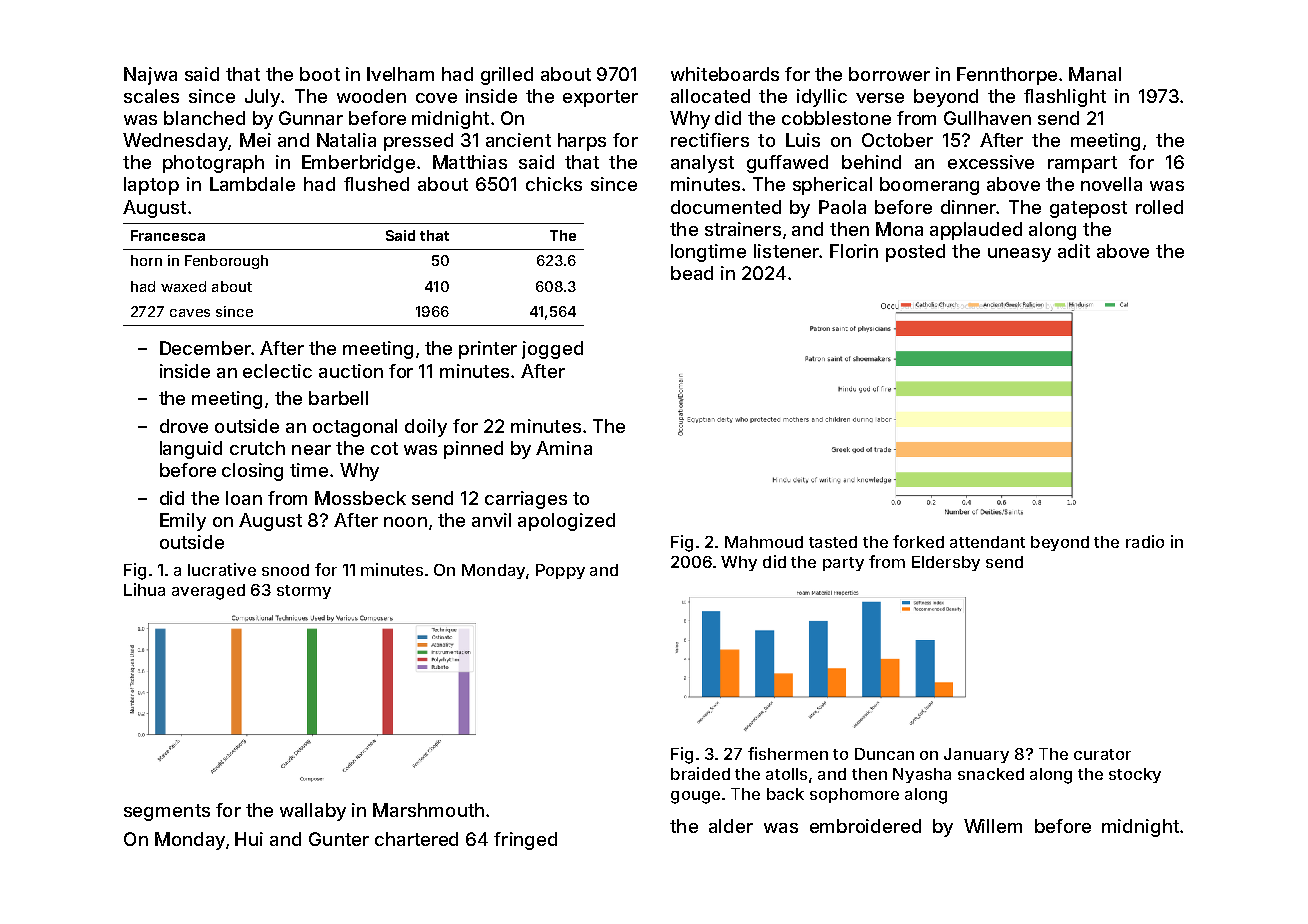 This screenshot has width=1308, height=924. I want to click on averaged, so click(208, 592).
